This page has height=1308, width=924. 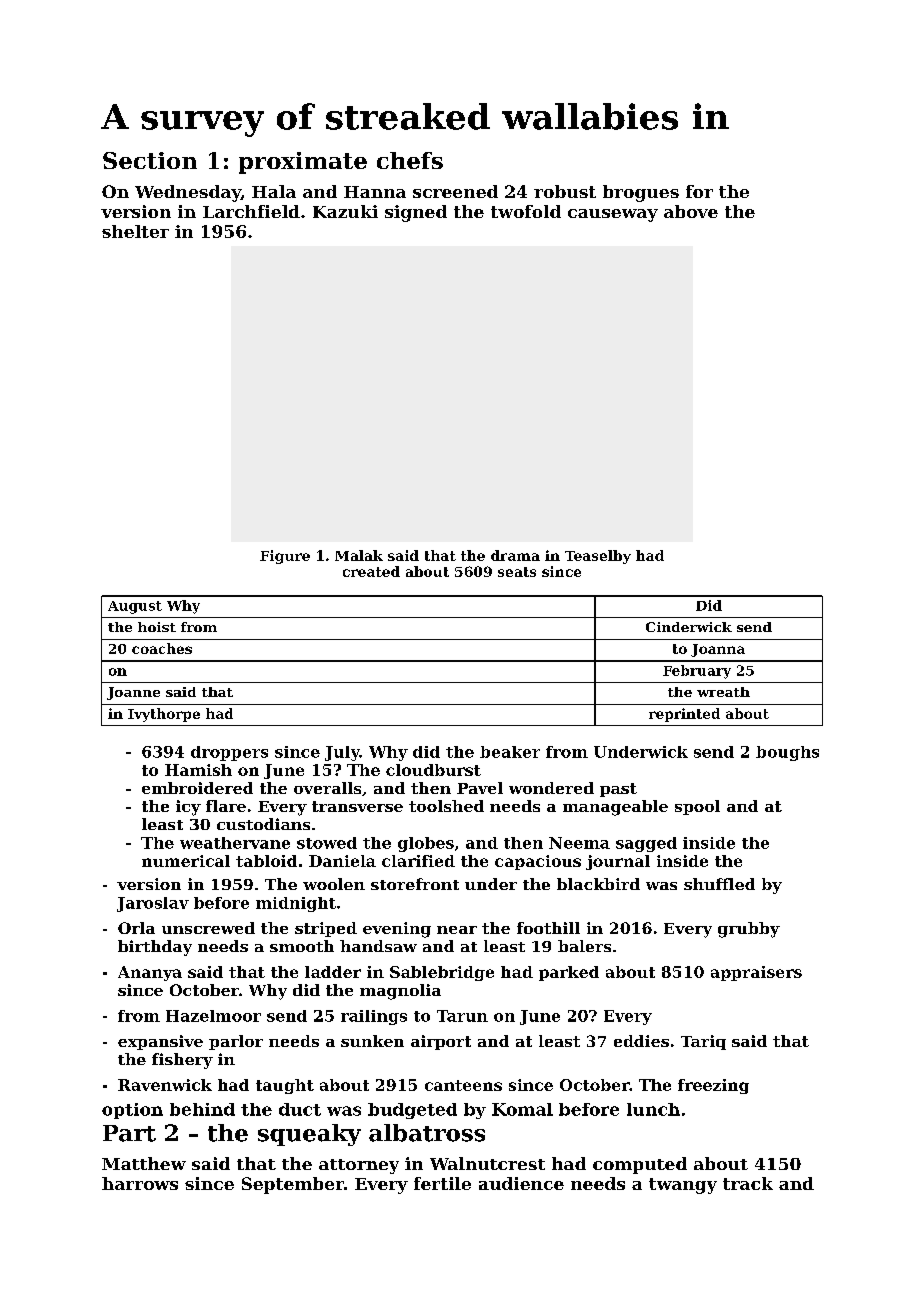 What do you see at coordinates (135, 607) in the page?
I see `August` at bounding box center [135, 607].
